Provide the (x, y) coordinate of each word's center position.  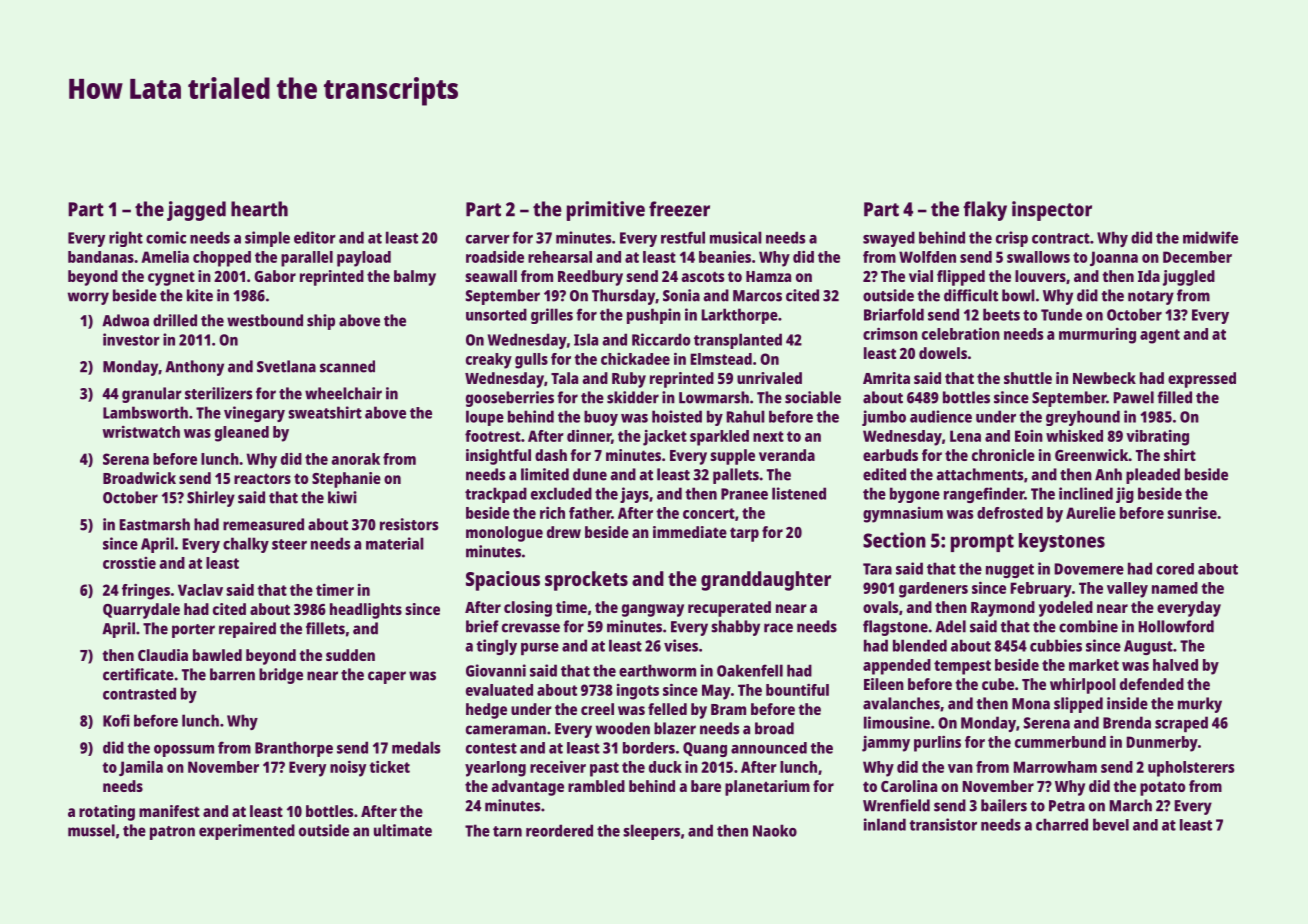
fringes (146, 591)
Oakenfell (750, 670)
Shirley (211, 499)
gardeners (933, 590)
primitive (606, 211)
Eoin (1029, 436)
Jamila (141, 768)
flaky (985, 211)
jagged (196, 211)
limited (545, 474)
